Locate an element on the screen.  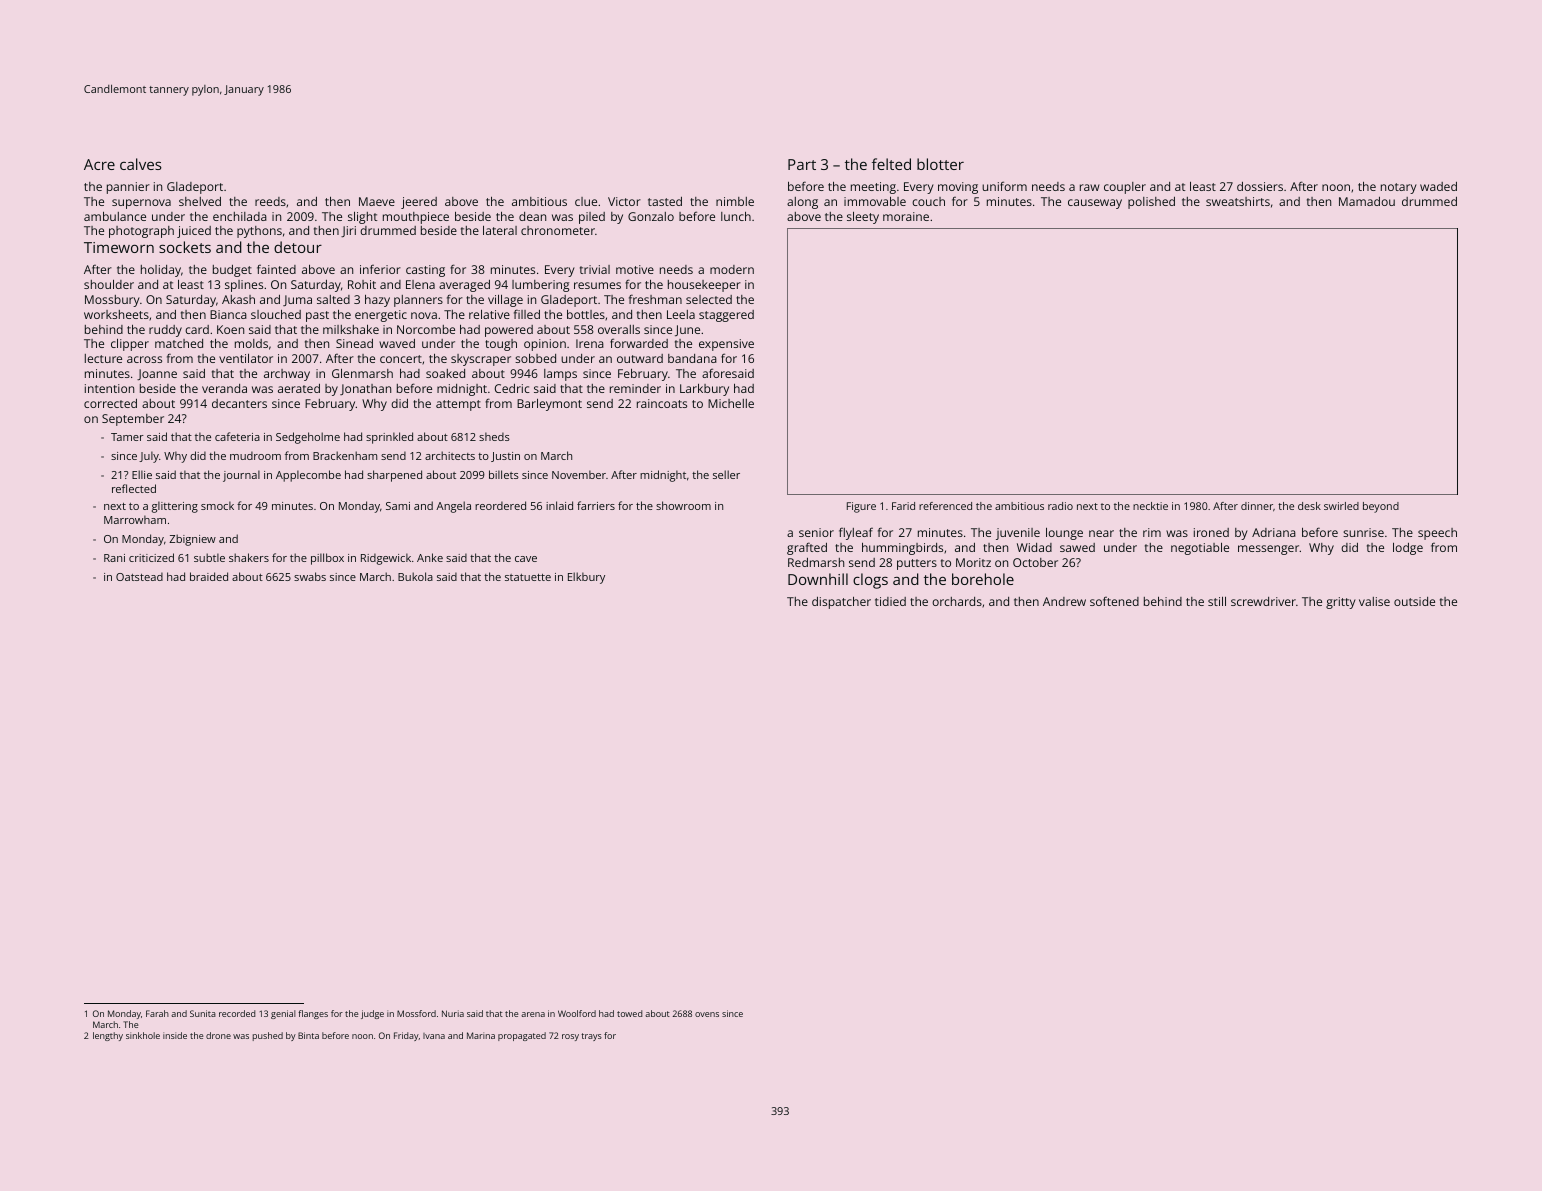
swirled is located at coordinates (1341, 506).
